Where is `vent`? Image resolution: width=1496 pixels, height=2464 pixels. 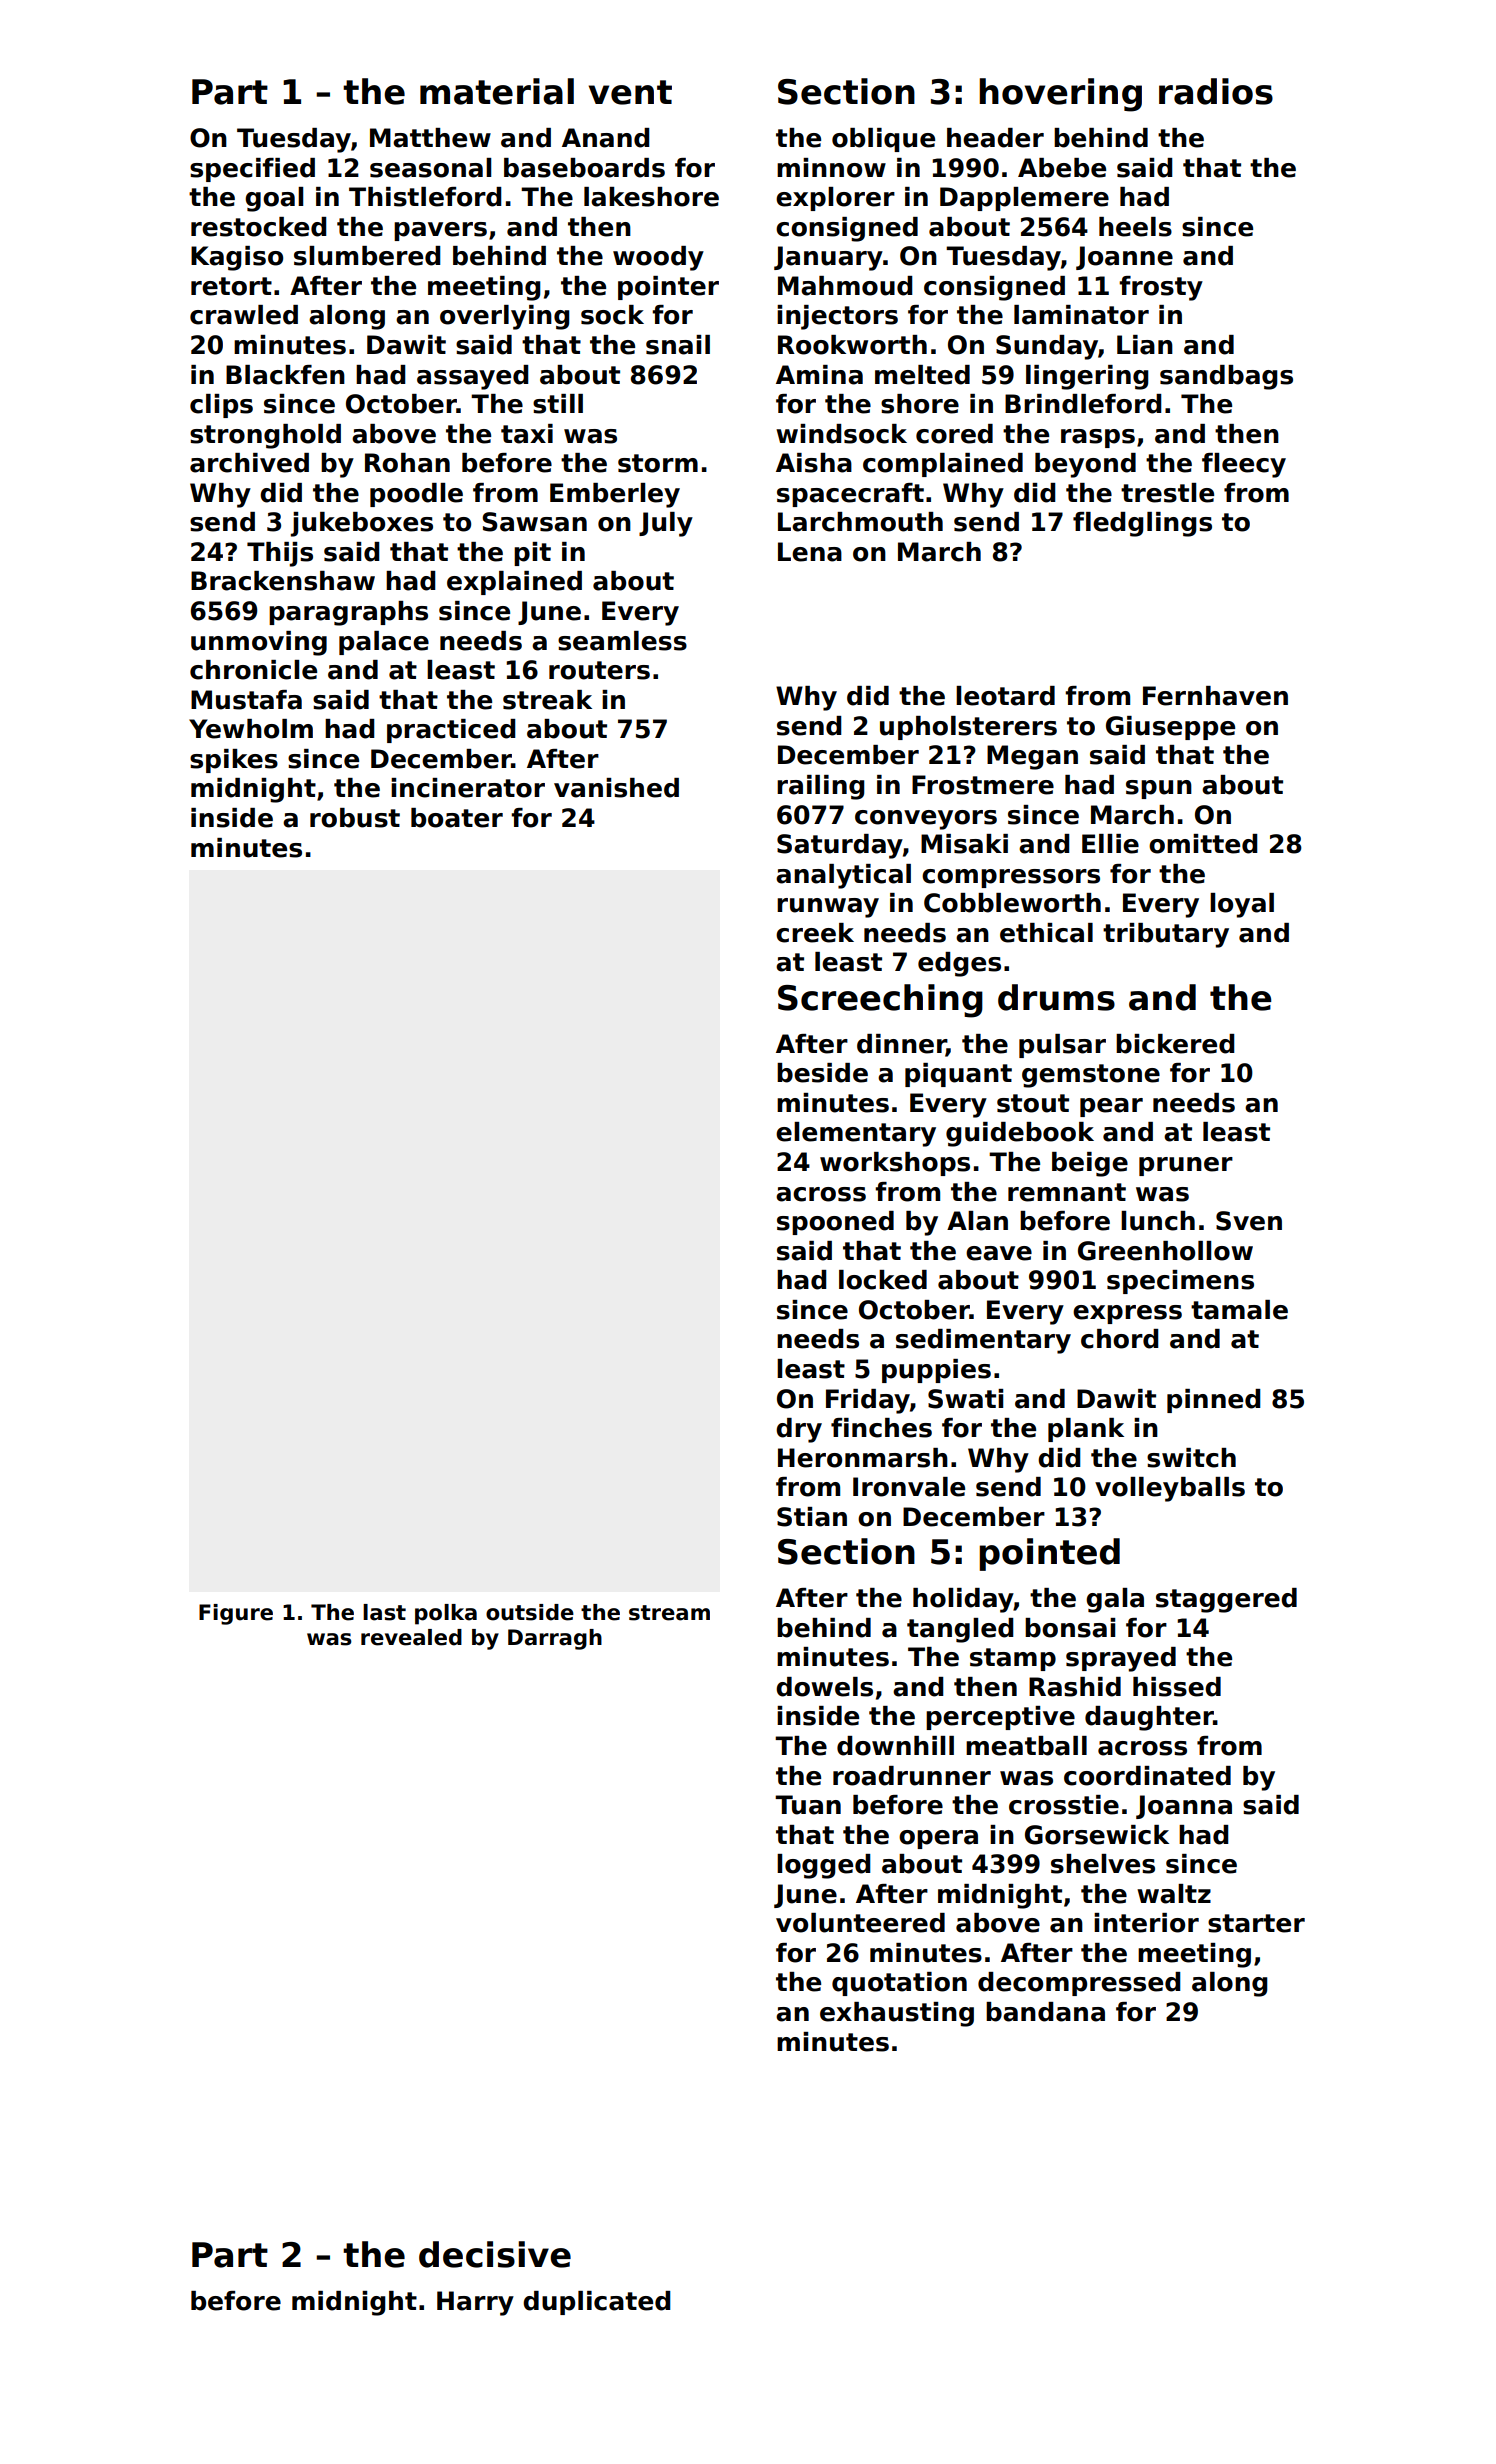
vent is located at coordinates (630, 92).
